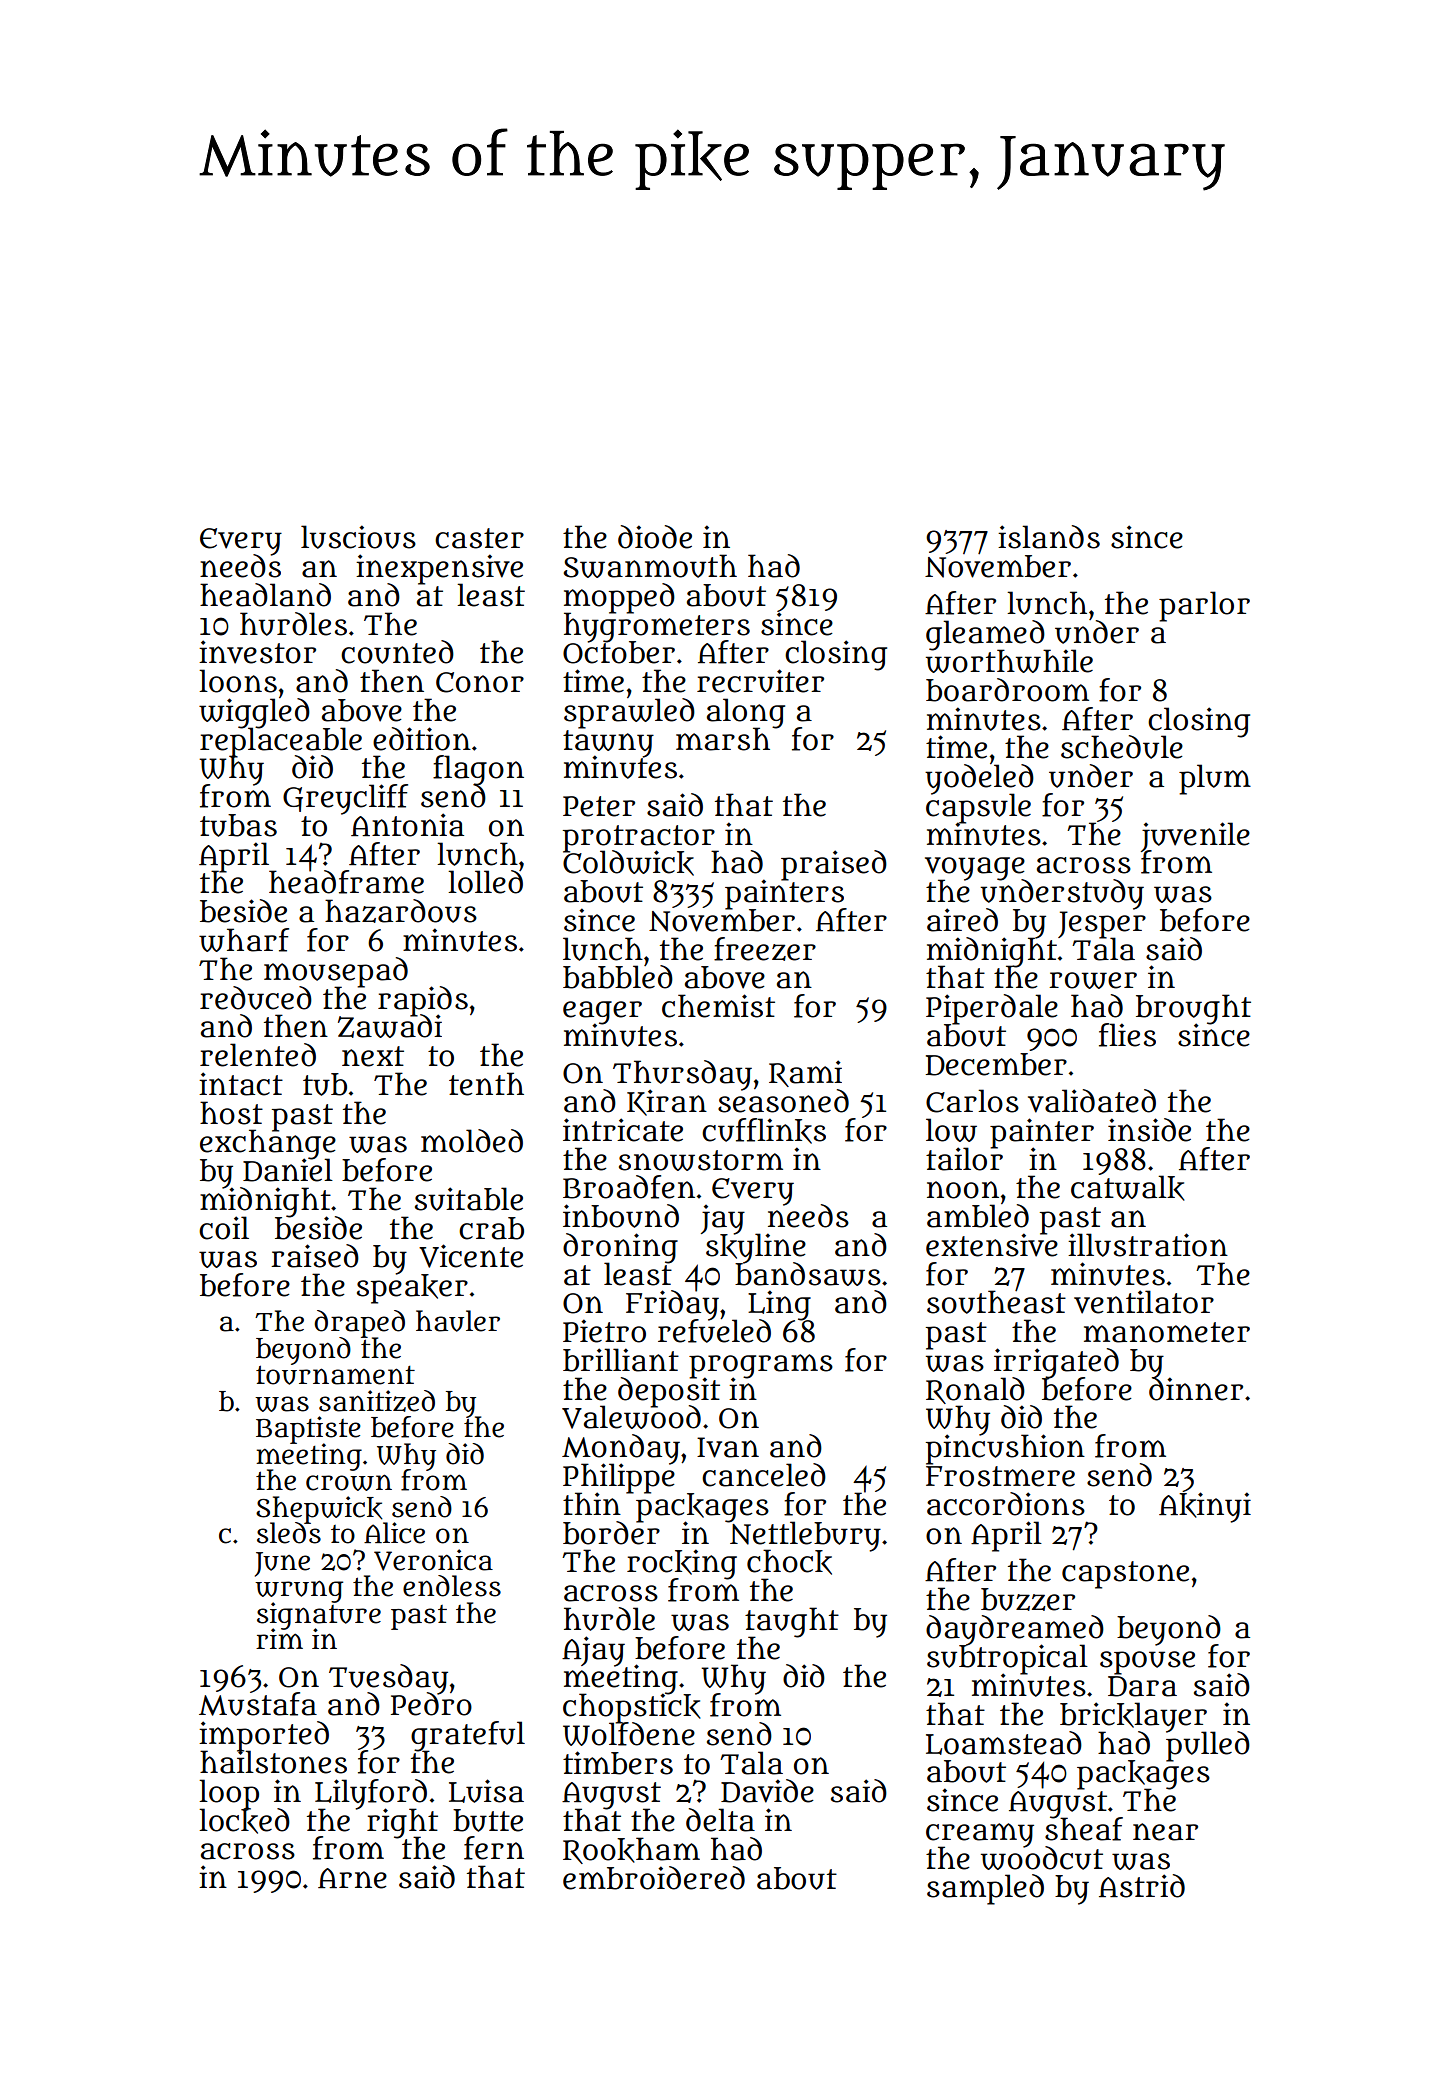  Describe the element at coordinates (352, 1878) in the screenshot. I see `Arne` at that location.
